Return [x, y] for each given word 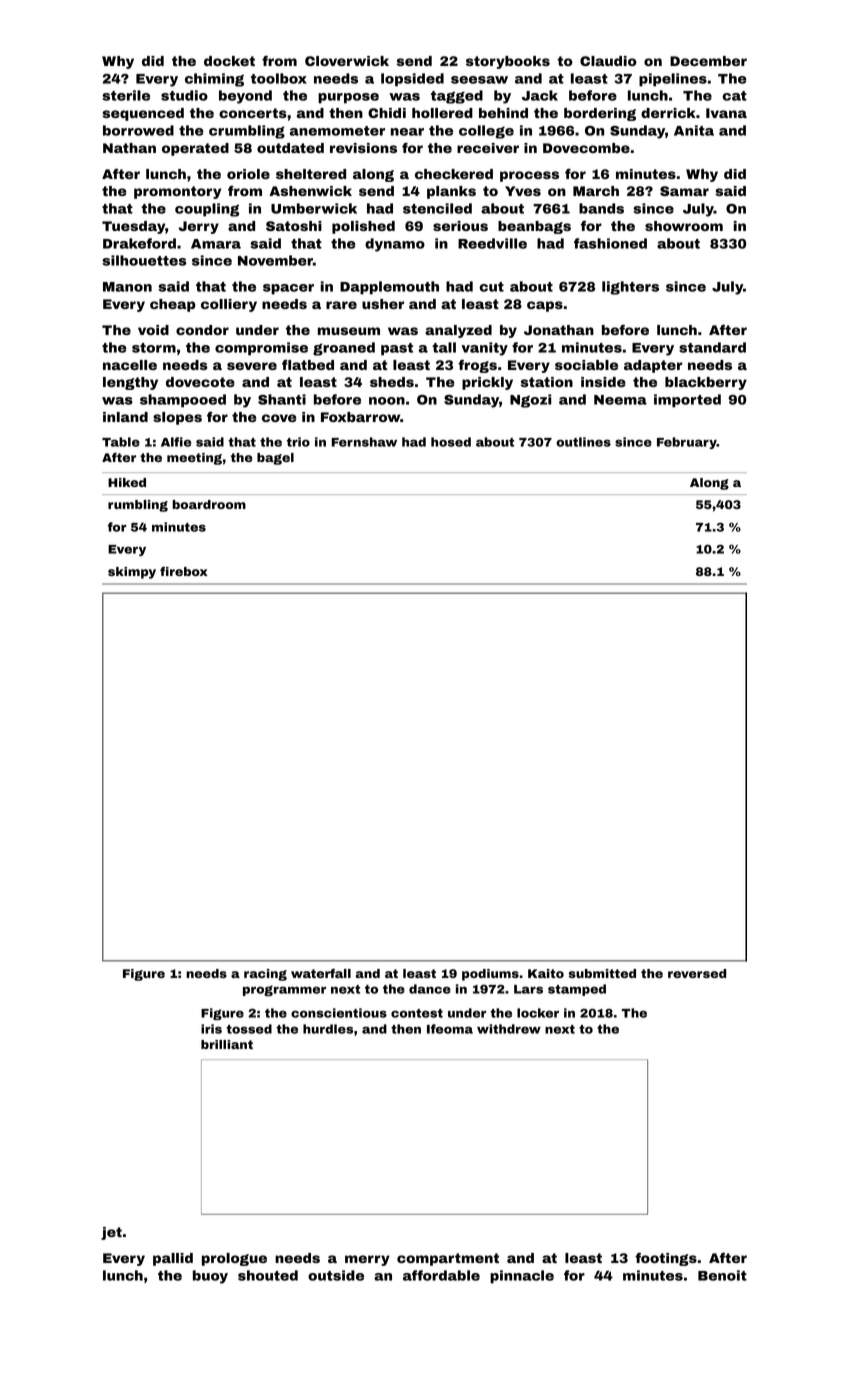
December [708, 61]
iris [211, 1029]
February [687, 443]
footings [666, 1259]
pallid [173, 1259]
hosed [451, 442]
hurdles [328, 1029]
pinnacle [522, 1277]
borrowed [138, 130]
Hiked [127, 482]
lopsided [412, 80]
